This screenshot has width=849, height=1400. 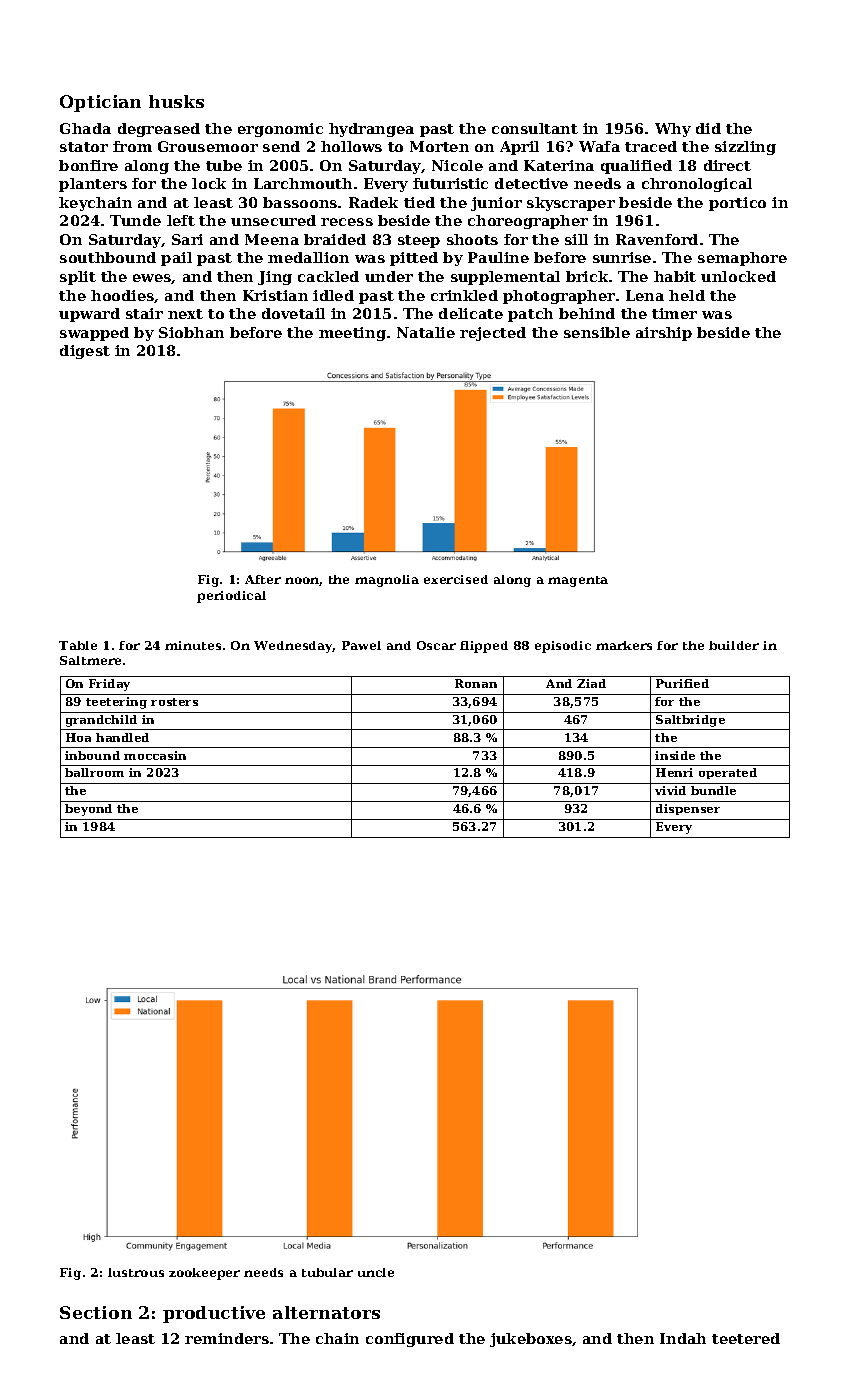 I want to click on Pawel, so click(x=361, y=645).
